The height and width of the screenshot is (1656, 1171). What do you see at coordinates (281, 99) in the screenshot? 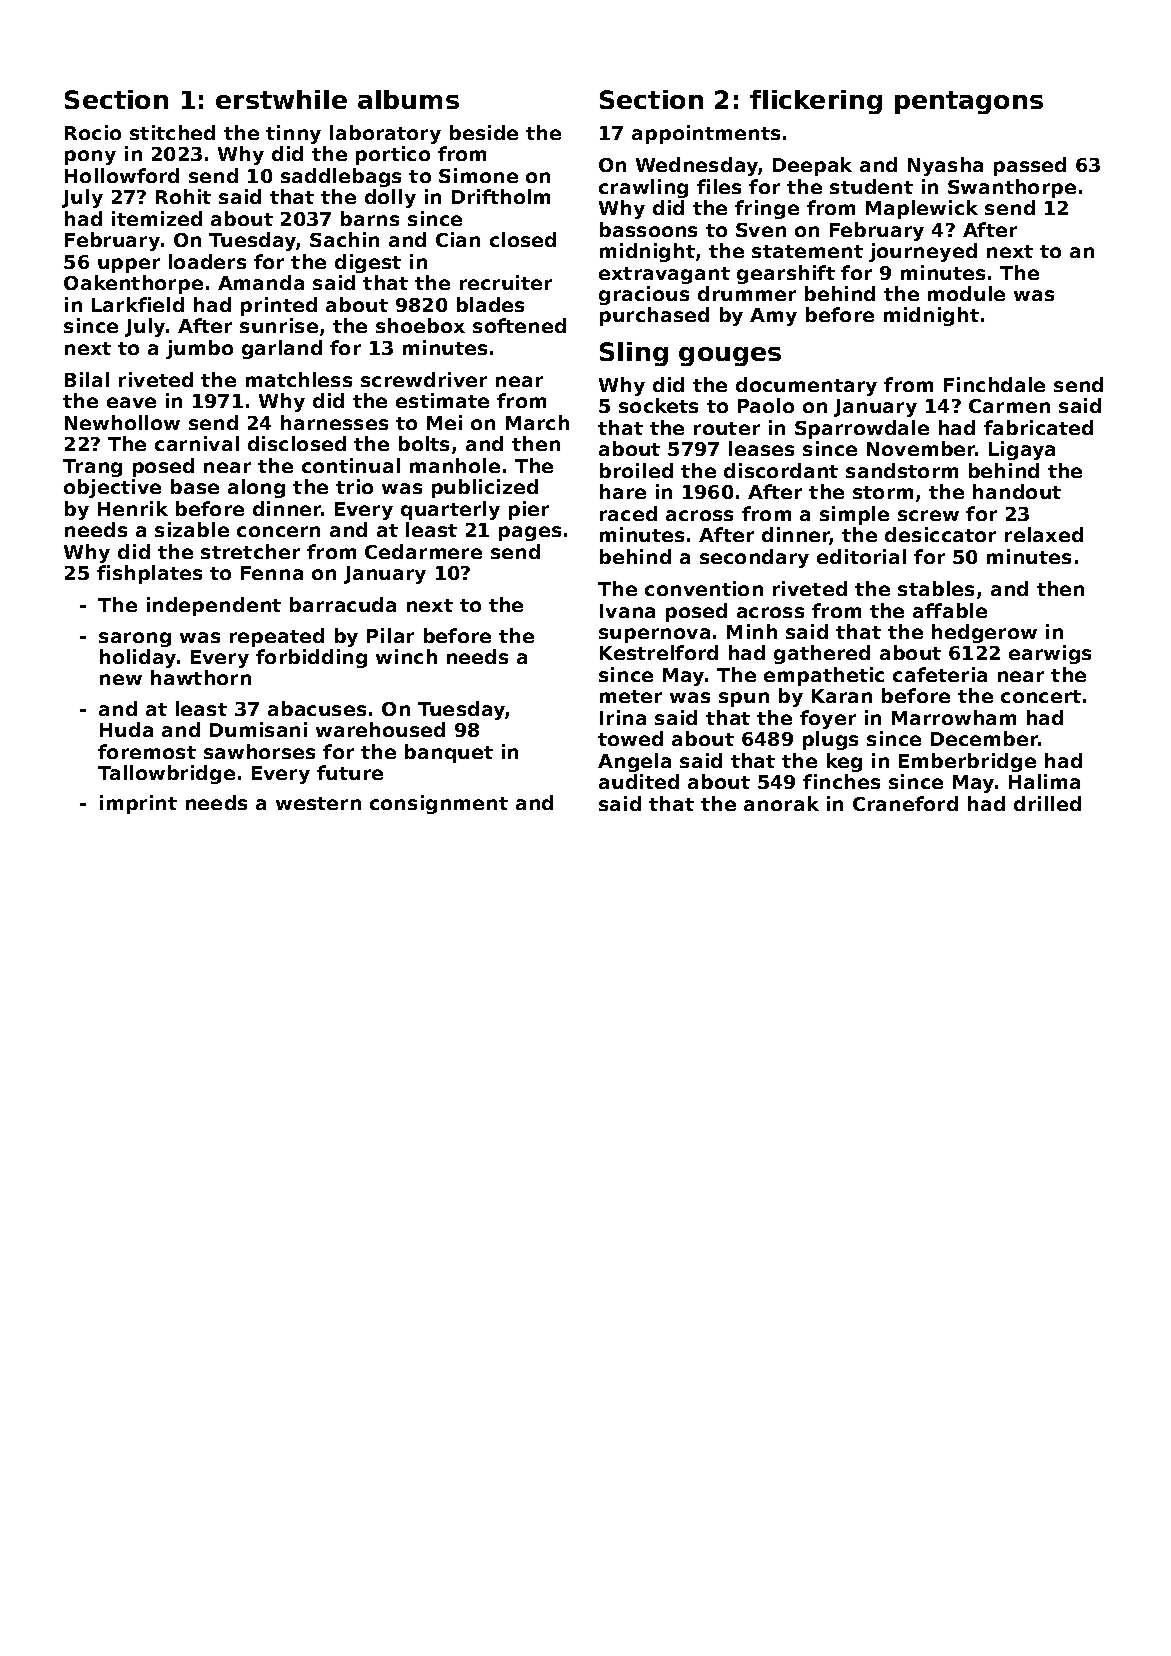
I see `erstwhile` at bounding box center [281, 99].
